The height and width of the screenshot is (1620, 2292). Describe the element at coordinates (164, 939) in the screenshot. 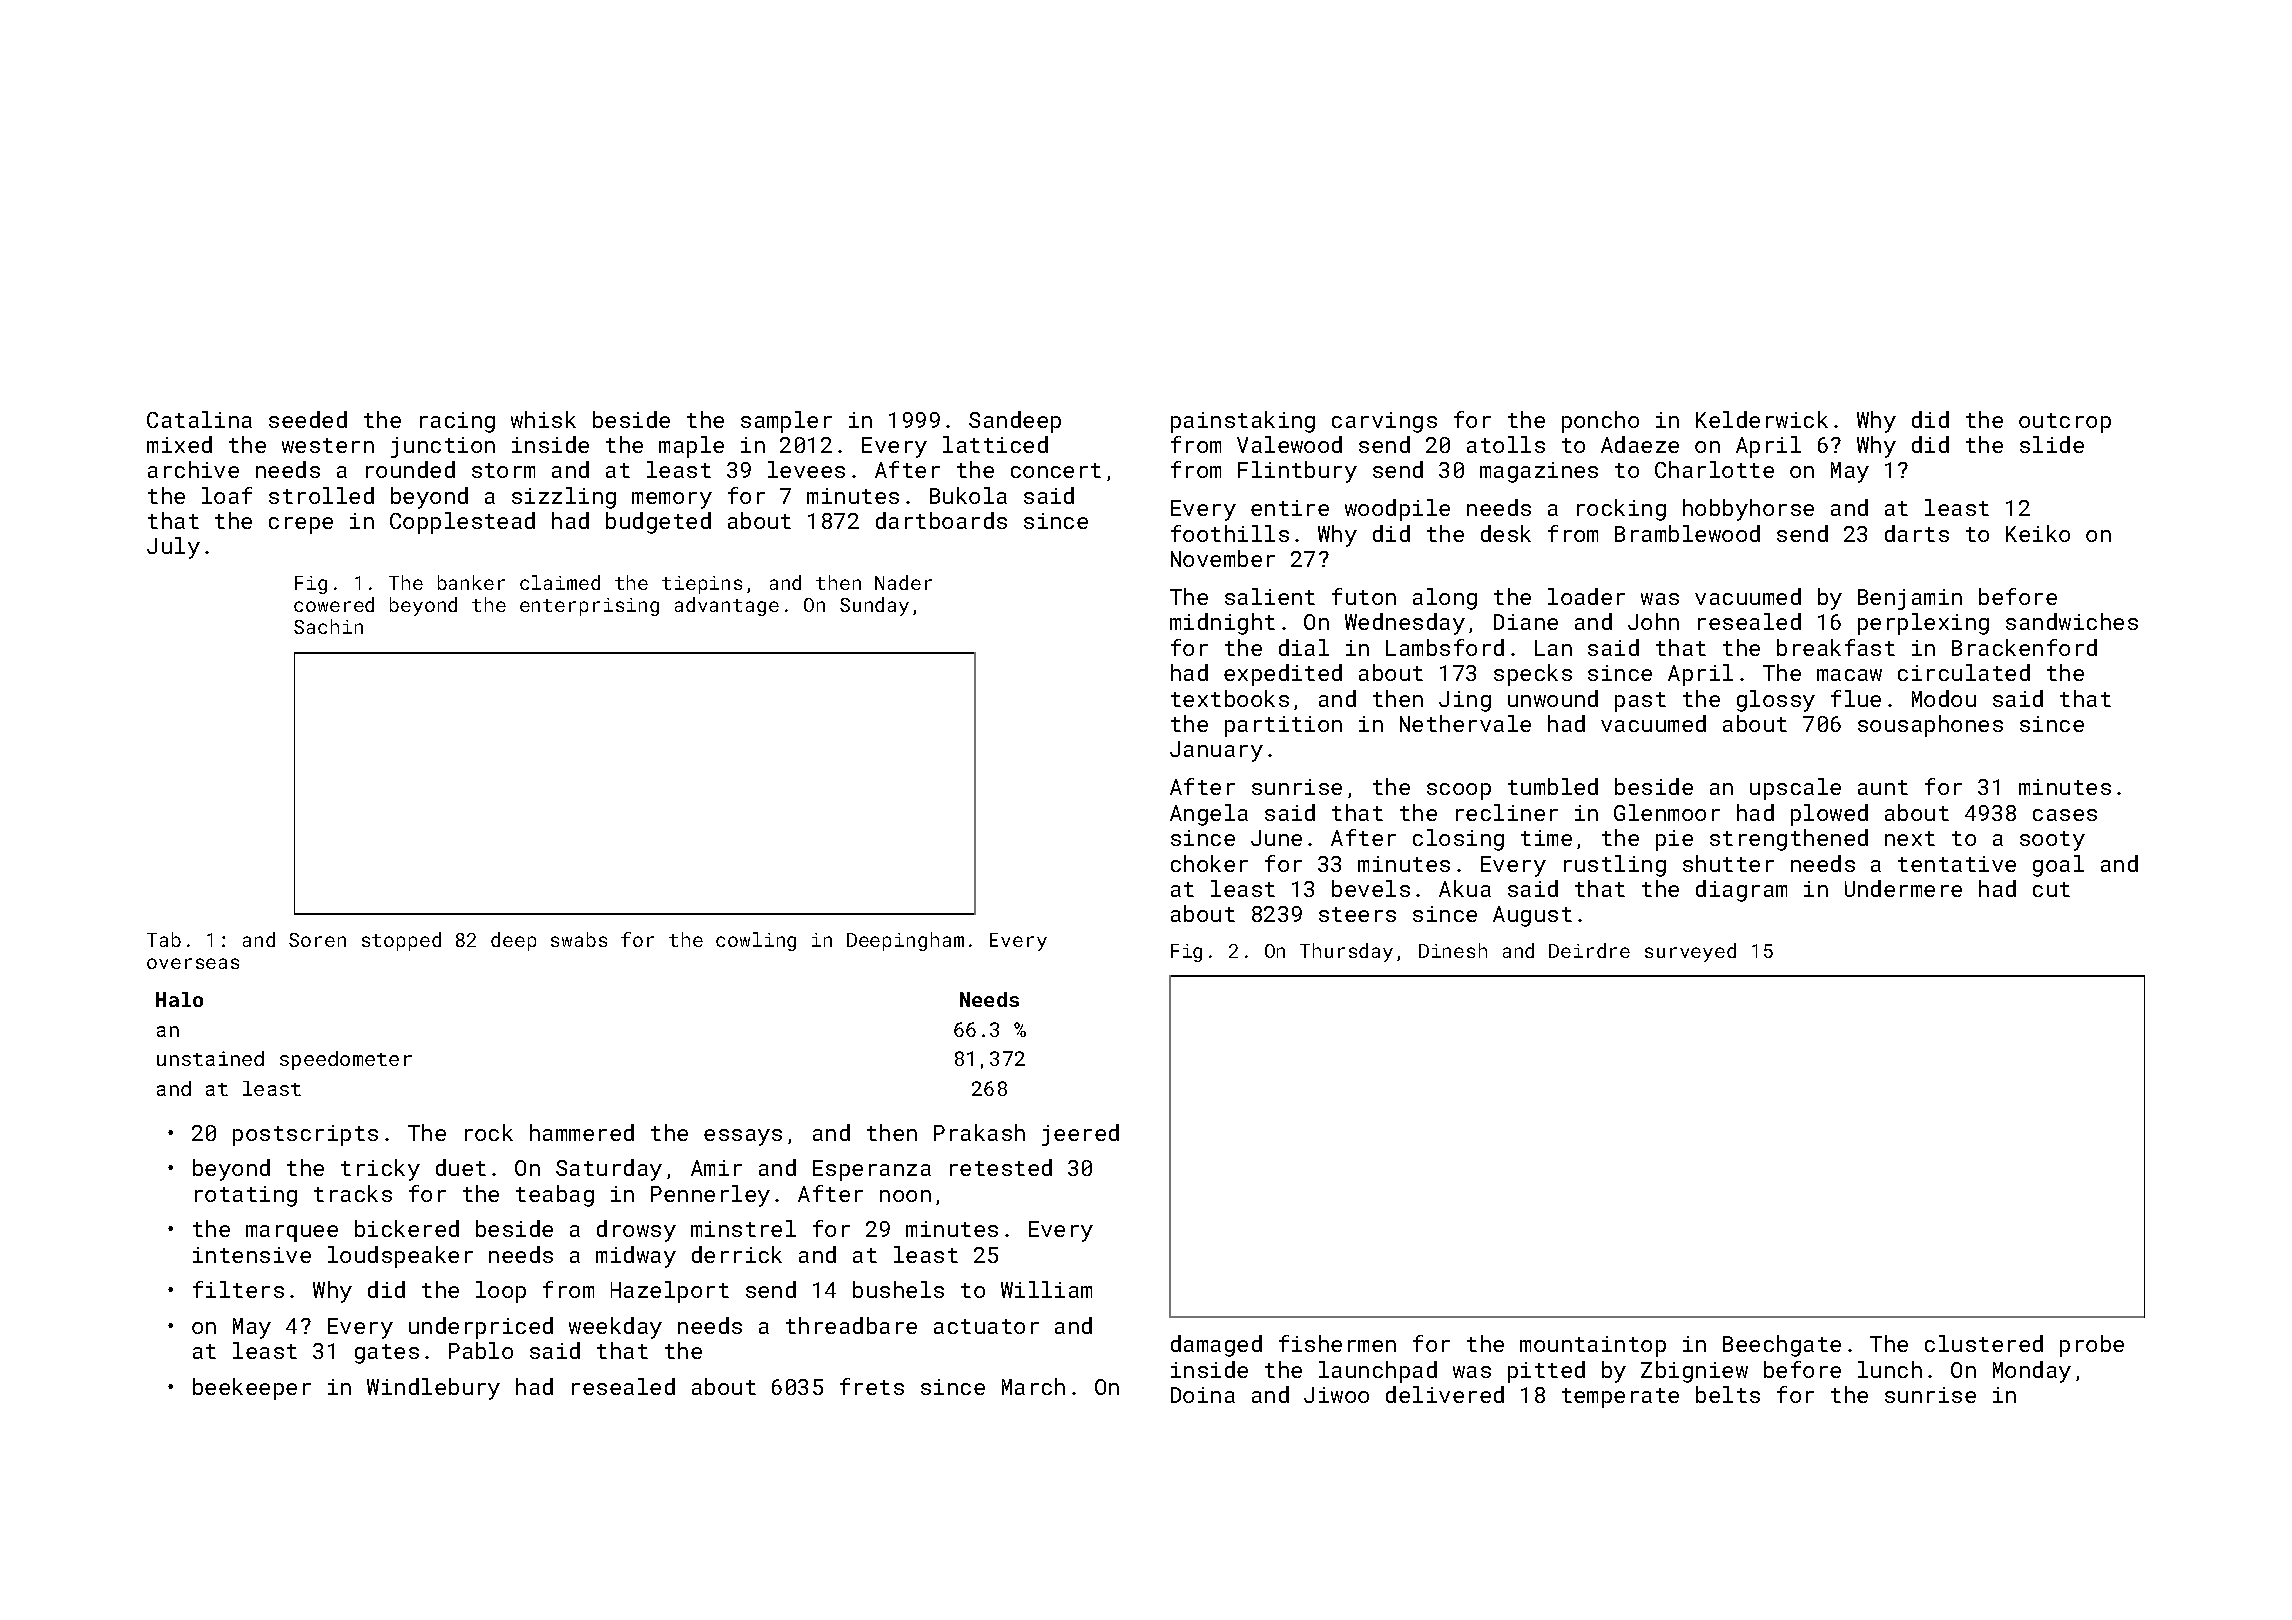

I see `Tab` at that location.
